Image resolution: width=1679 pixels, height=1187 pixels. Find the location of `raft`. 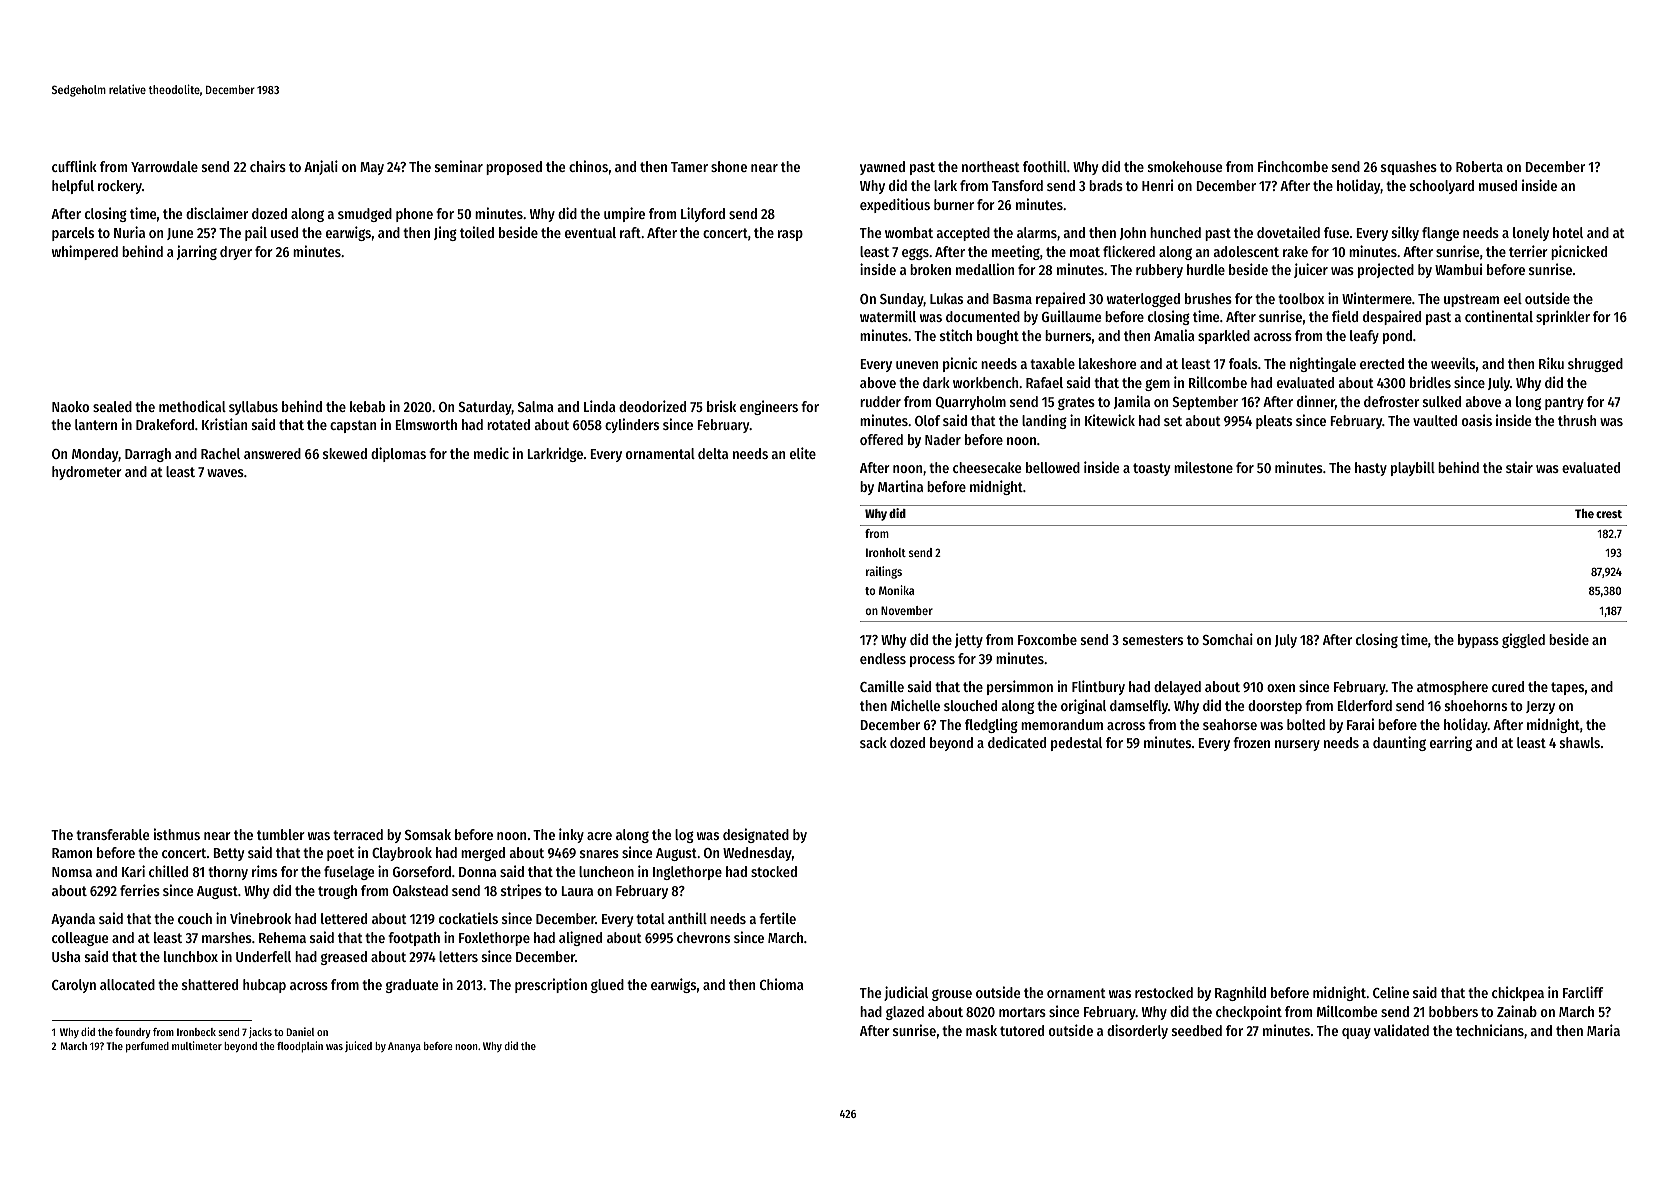

raft is located at coordinates (630, 232).
